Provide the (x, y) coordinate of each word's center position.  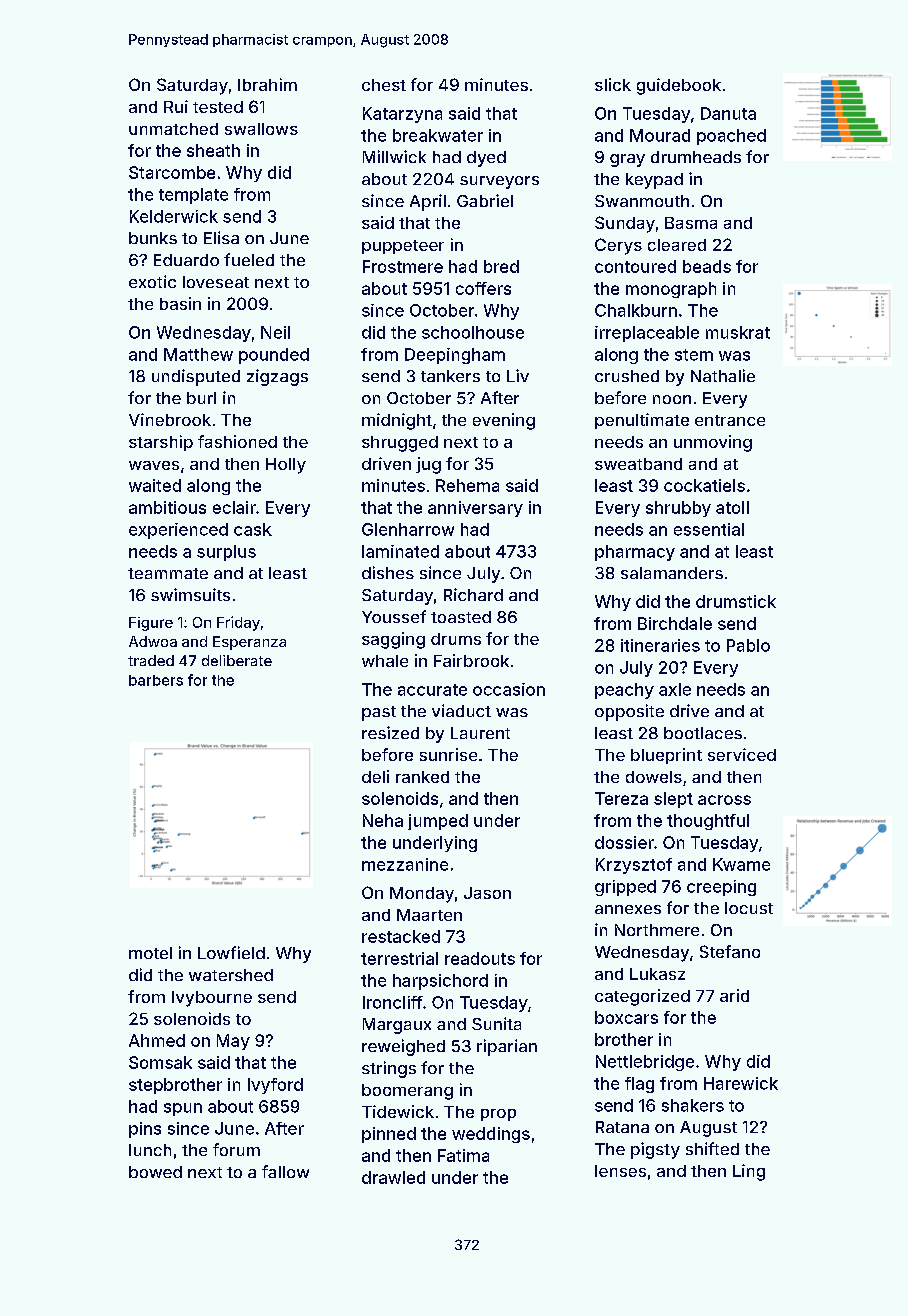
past (379, 713)
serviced (742, 754)
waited (155, 485)
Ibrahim (267, 84)
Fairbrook (471, 660)
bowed (155, 1172)
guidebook (679, 86)
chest (384, 85)
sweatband (638, 464)
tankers (450, 376)
